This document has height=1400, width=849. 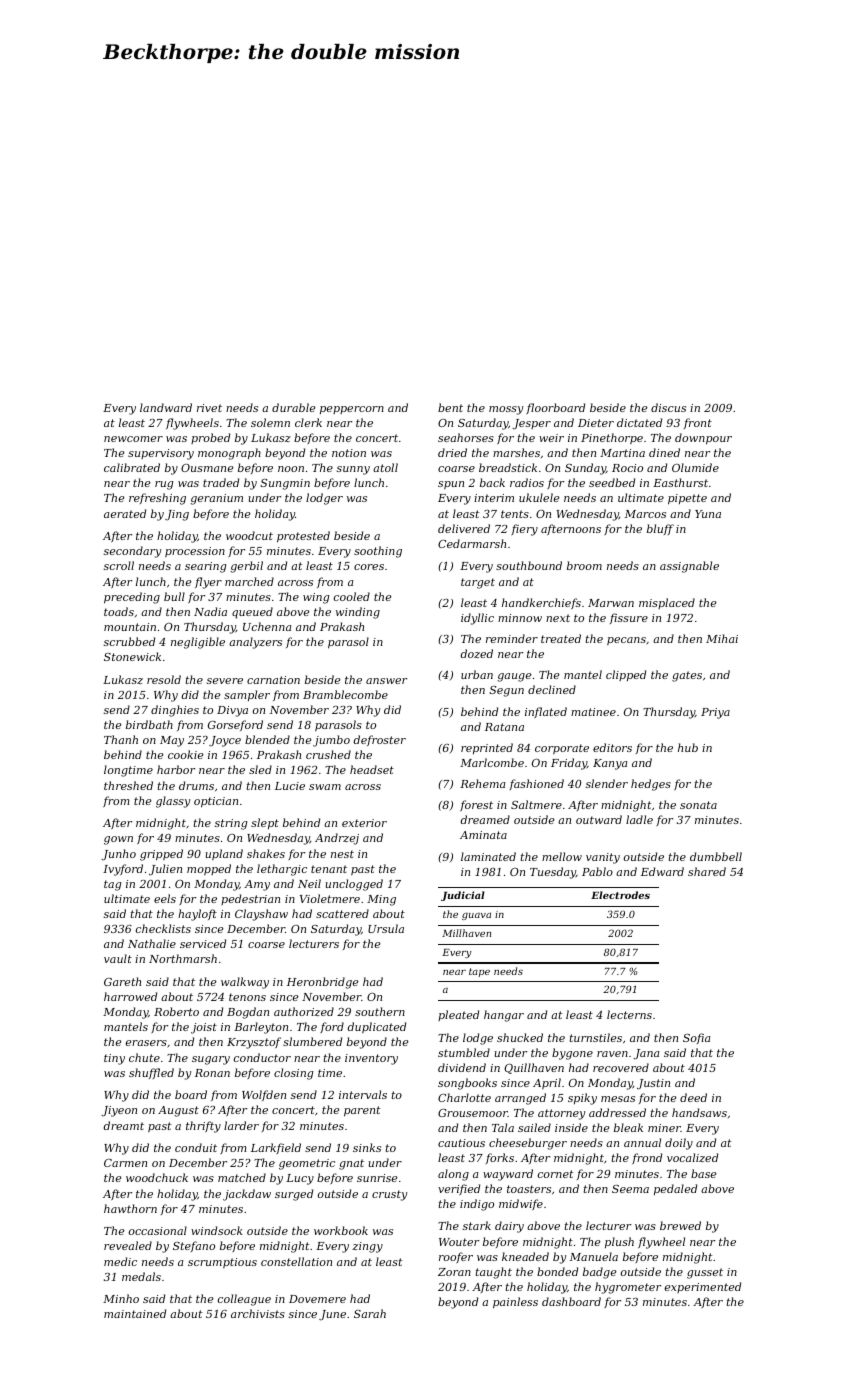 What do you see at coordinates (571, 1127) in the document?
I see `inside` at bounding box center [571, 1127].
